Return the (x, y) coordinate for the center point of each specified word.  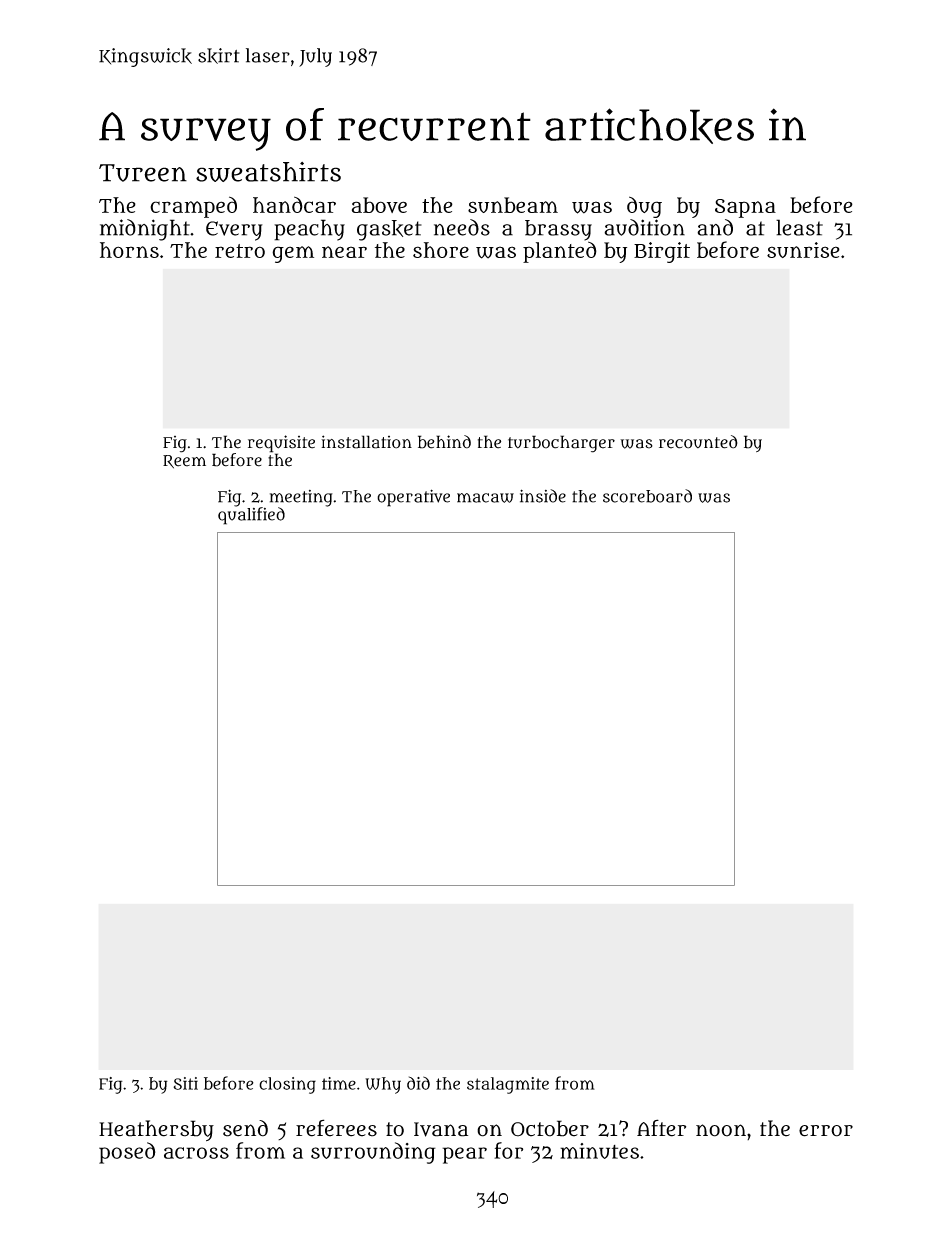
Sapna (745, 208)
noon (721, 1130)
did (418, 1083)
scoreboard (647, 496)
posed (127, 1153)
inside (543, 496)
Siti (185, 1083)
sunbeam (513, 205)
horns (129, 250)
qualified (251, 516)
